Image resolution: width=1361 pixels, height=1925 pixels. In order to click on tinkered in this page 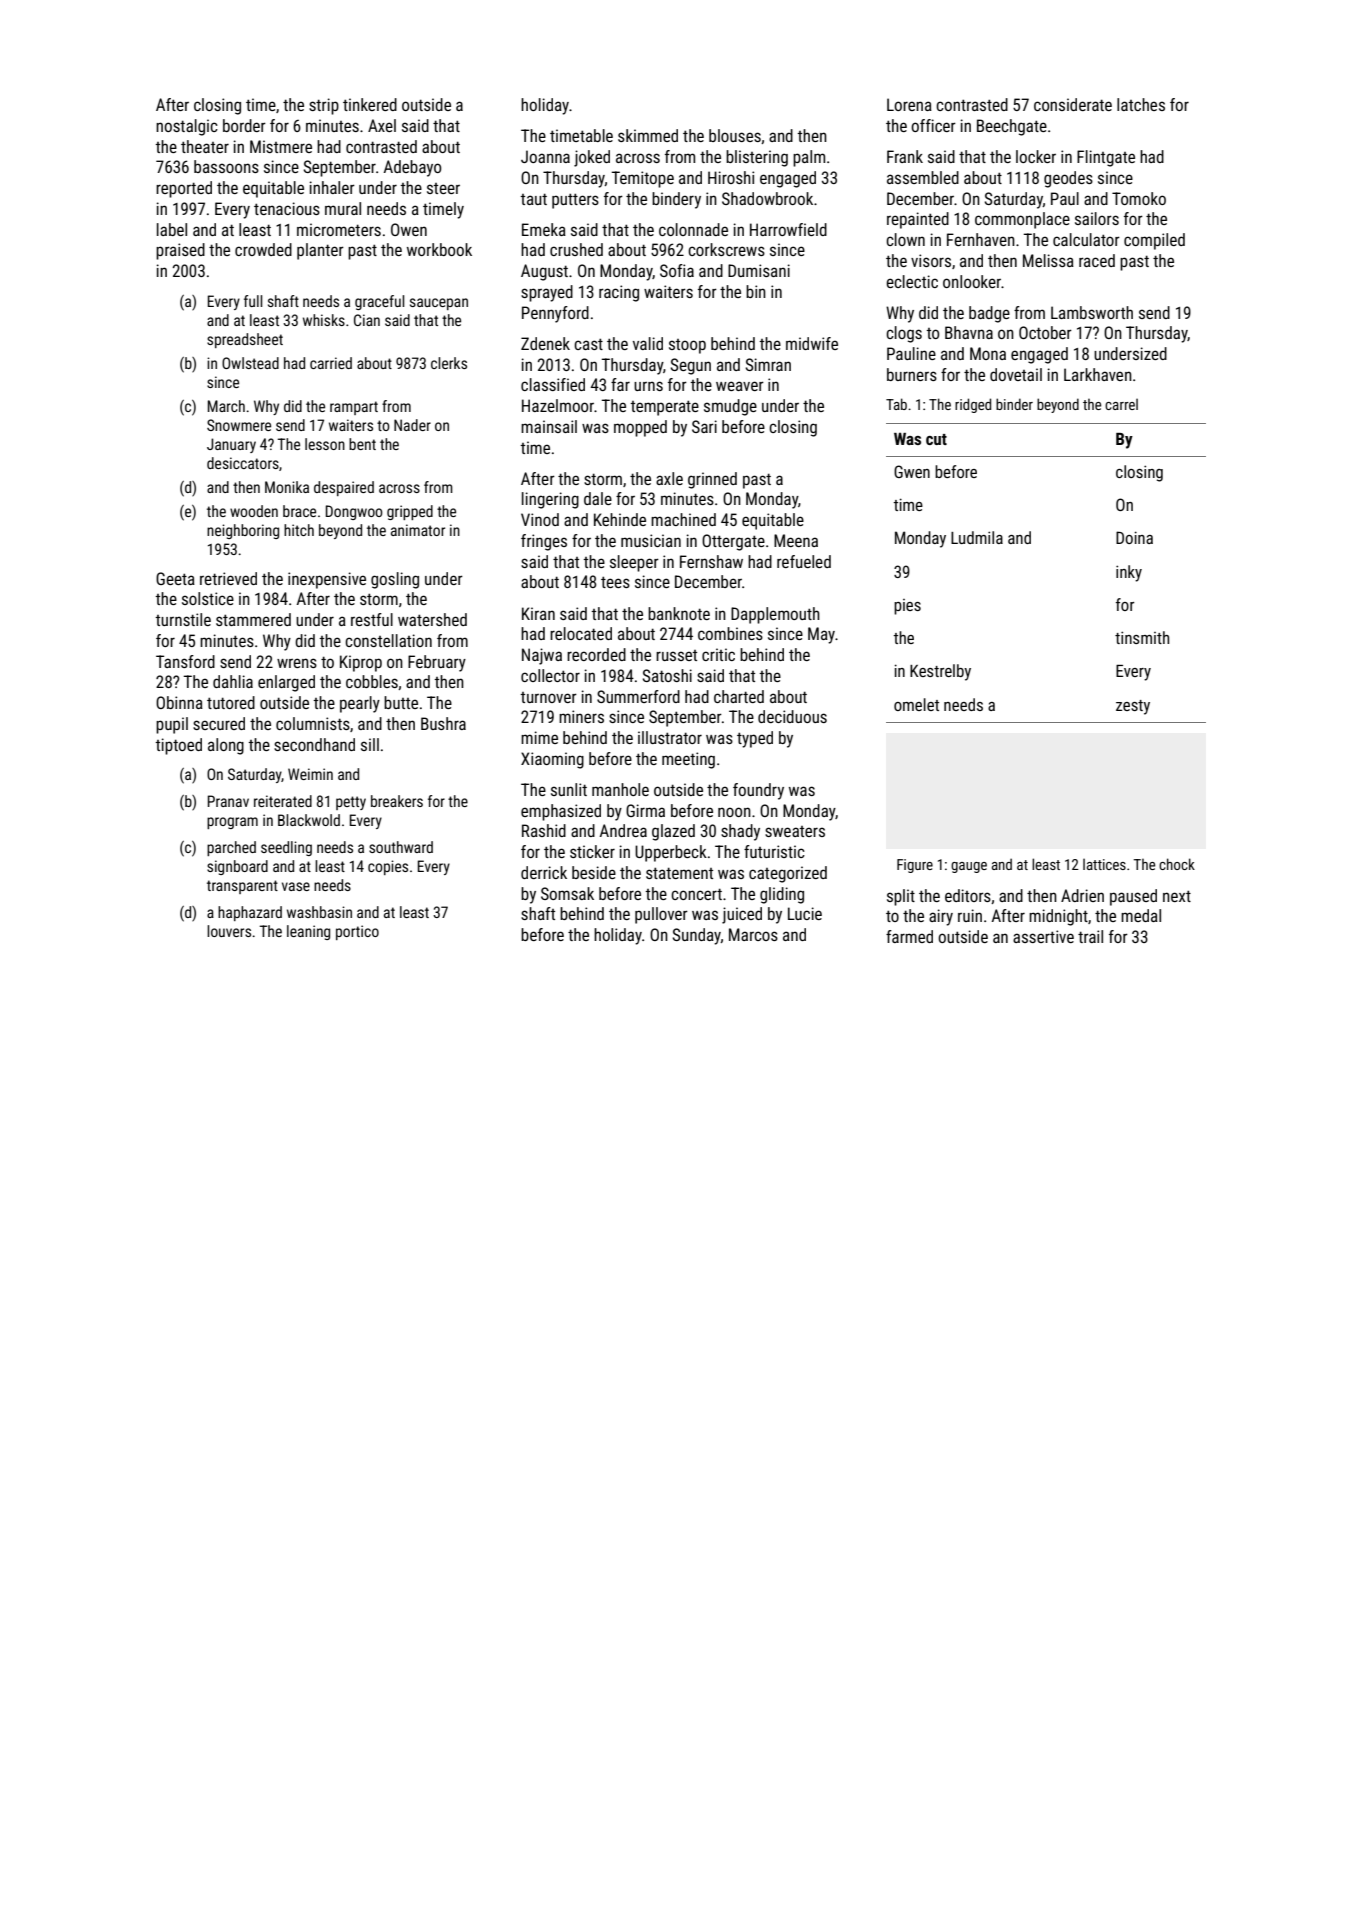, I will do `click(370, 104)`.
